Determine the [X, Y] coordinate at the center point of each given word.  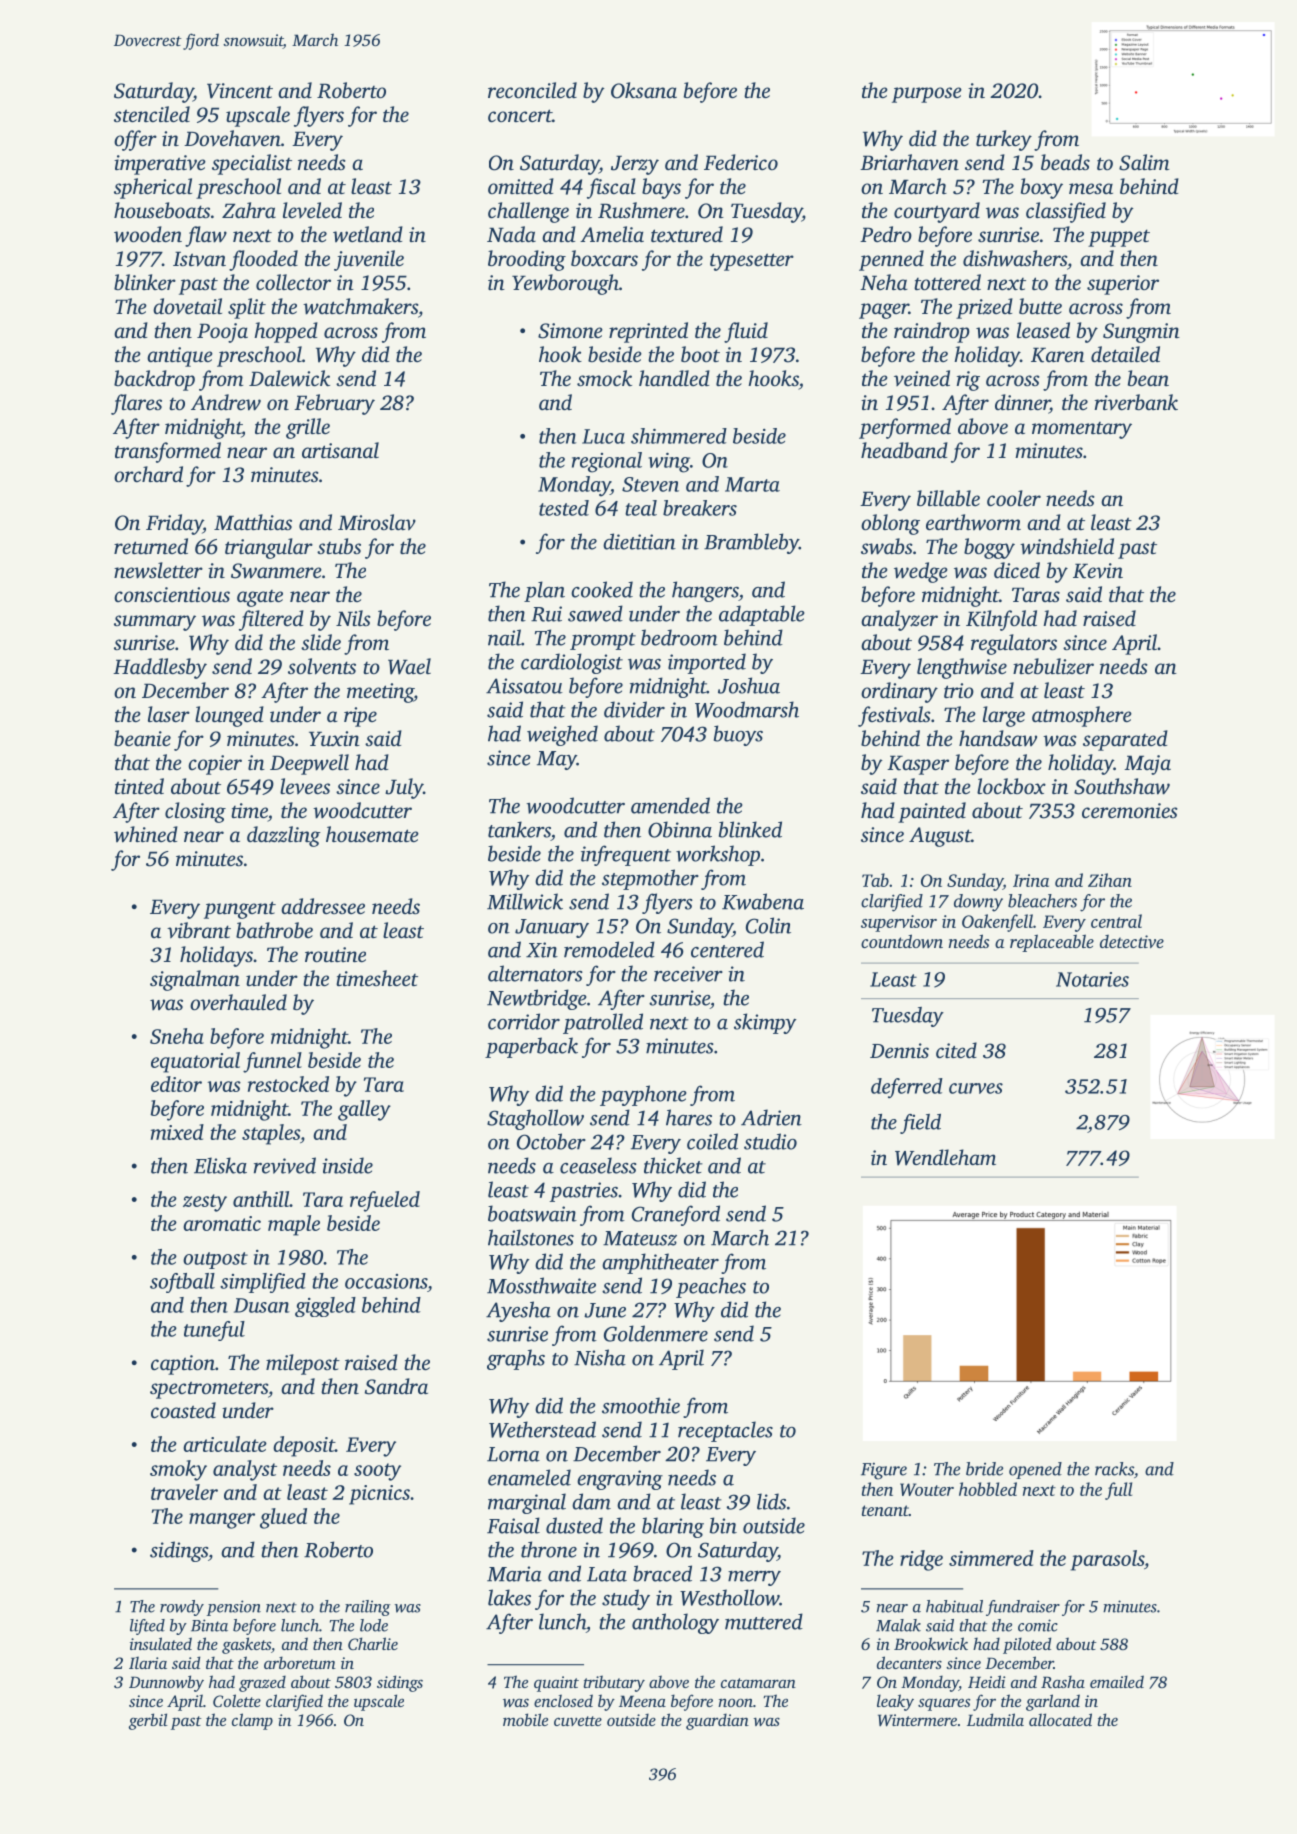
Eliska [220, 1165]
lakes [509, 1597]
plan [544, 591]
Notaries [1092, 979]
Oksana [644, 90]
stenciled [152, 114]
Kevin [1098, 571]
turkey [1004, 140]
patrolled [603, 1023]
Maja [1147, 765]
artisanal [340, 450]
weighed [562, 735]
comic [1038, 1625]
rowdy [182, 1608]
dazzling [284, 836]
